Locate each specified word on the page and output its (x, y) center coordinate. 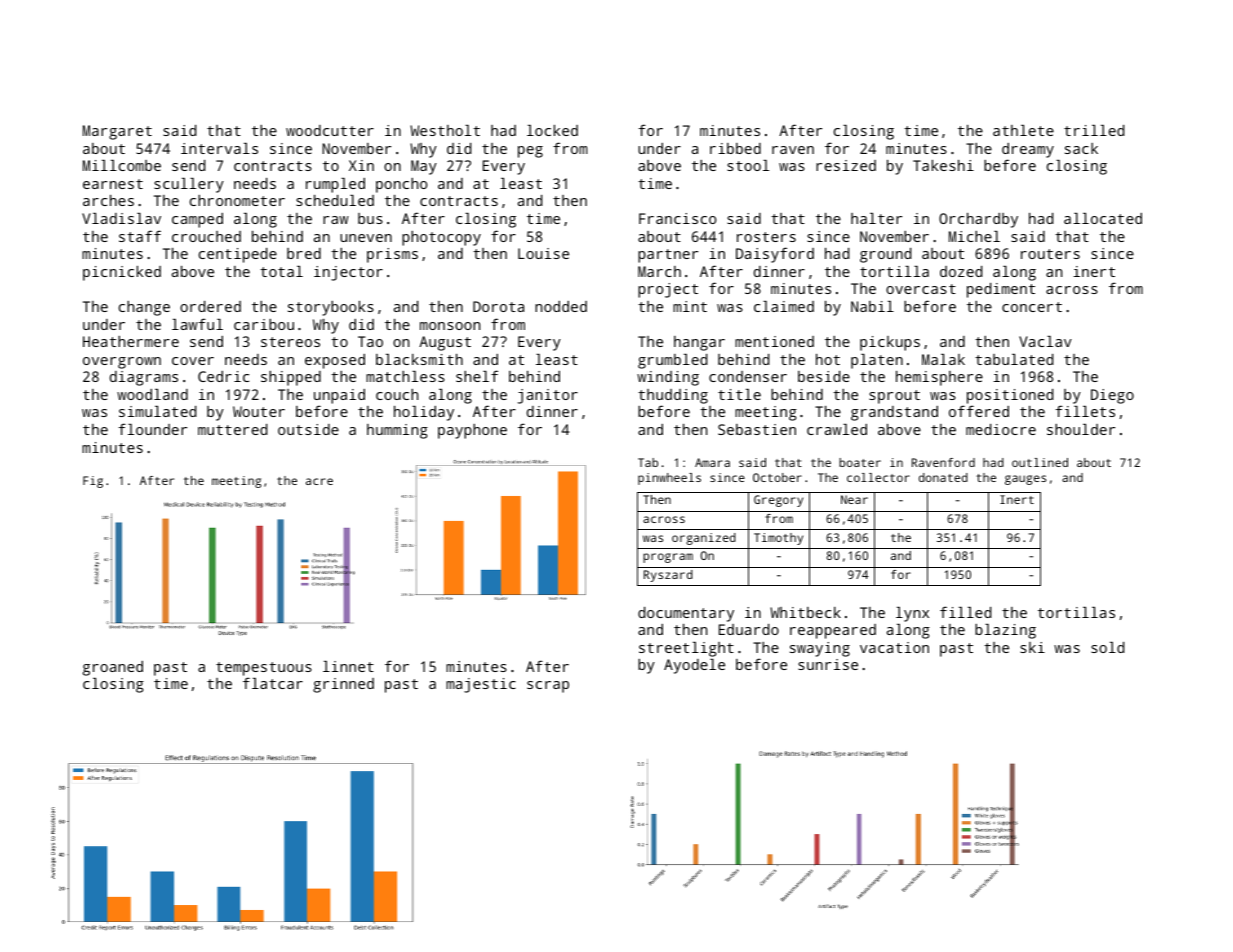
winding (668, 378)
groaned (113, 668)
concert (1032, 307)
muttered (232, 429)
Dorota (498, 306)
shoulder (1081, 429)
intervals (219, 148)
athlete (1023, 130)
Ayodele (694, 666)
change (144, 308)
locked (552, 130)
